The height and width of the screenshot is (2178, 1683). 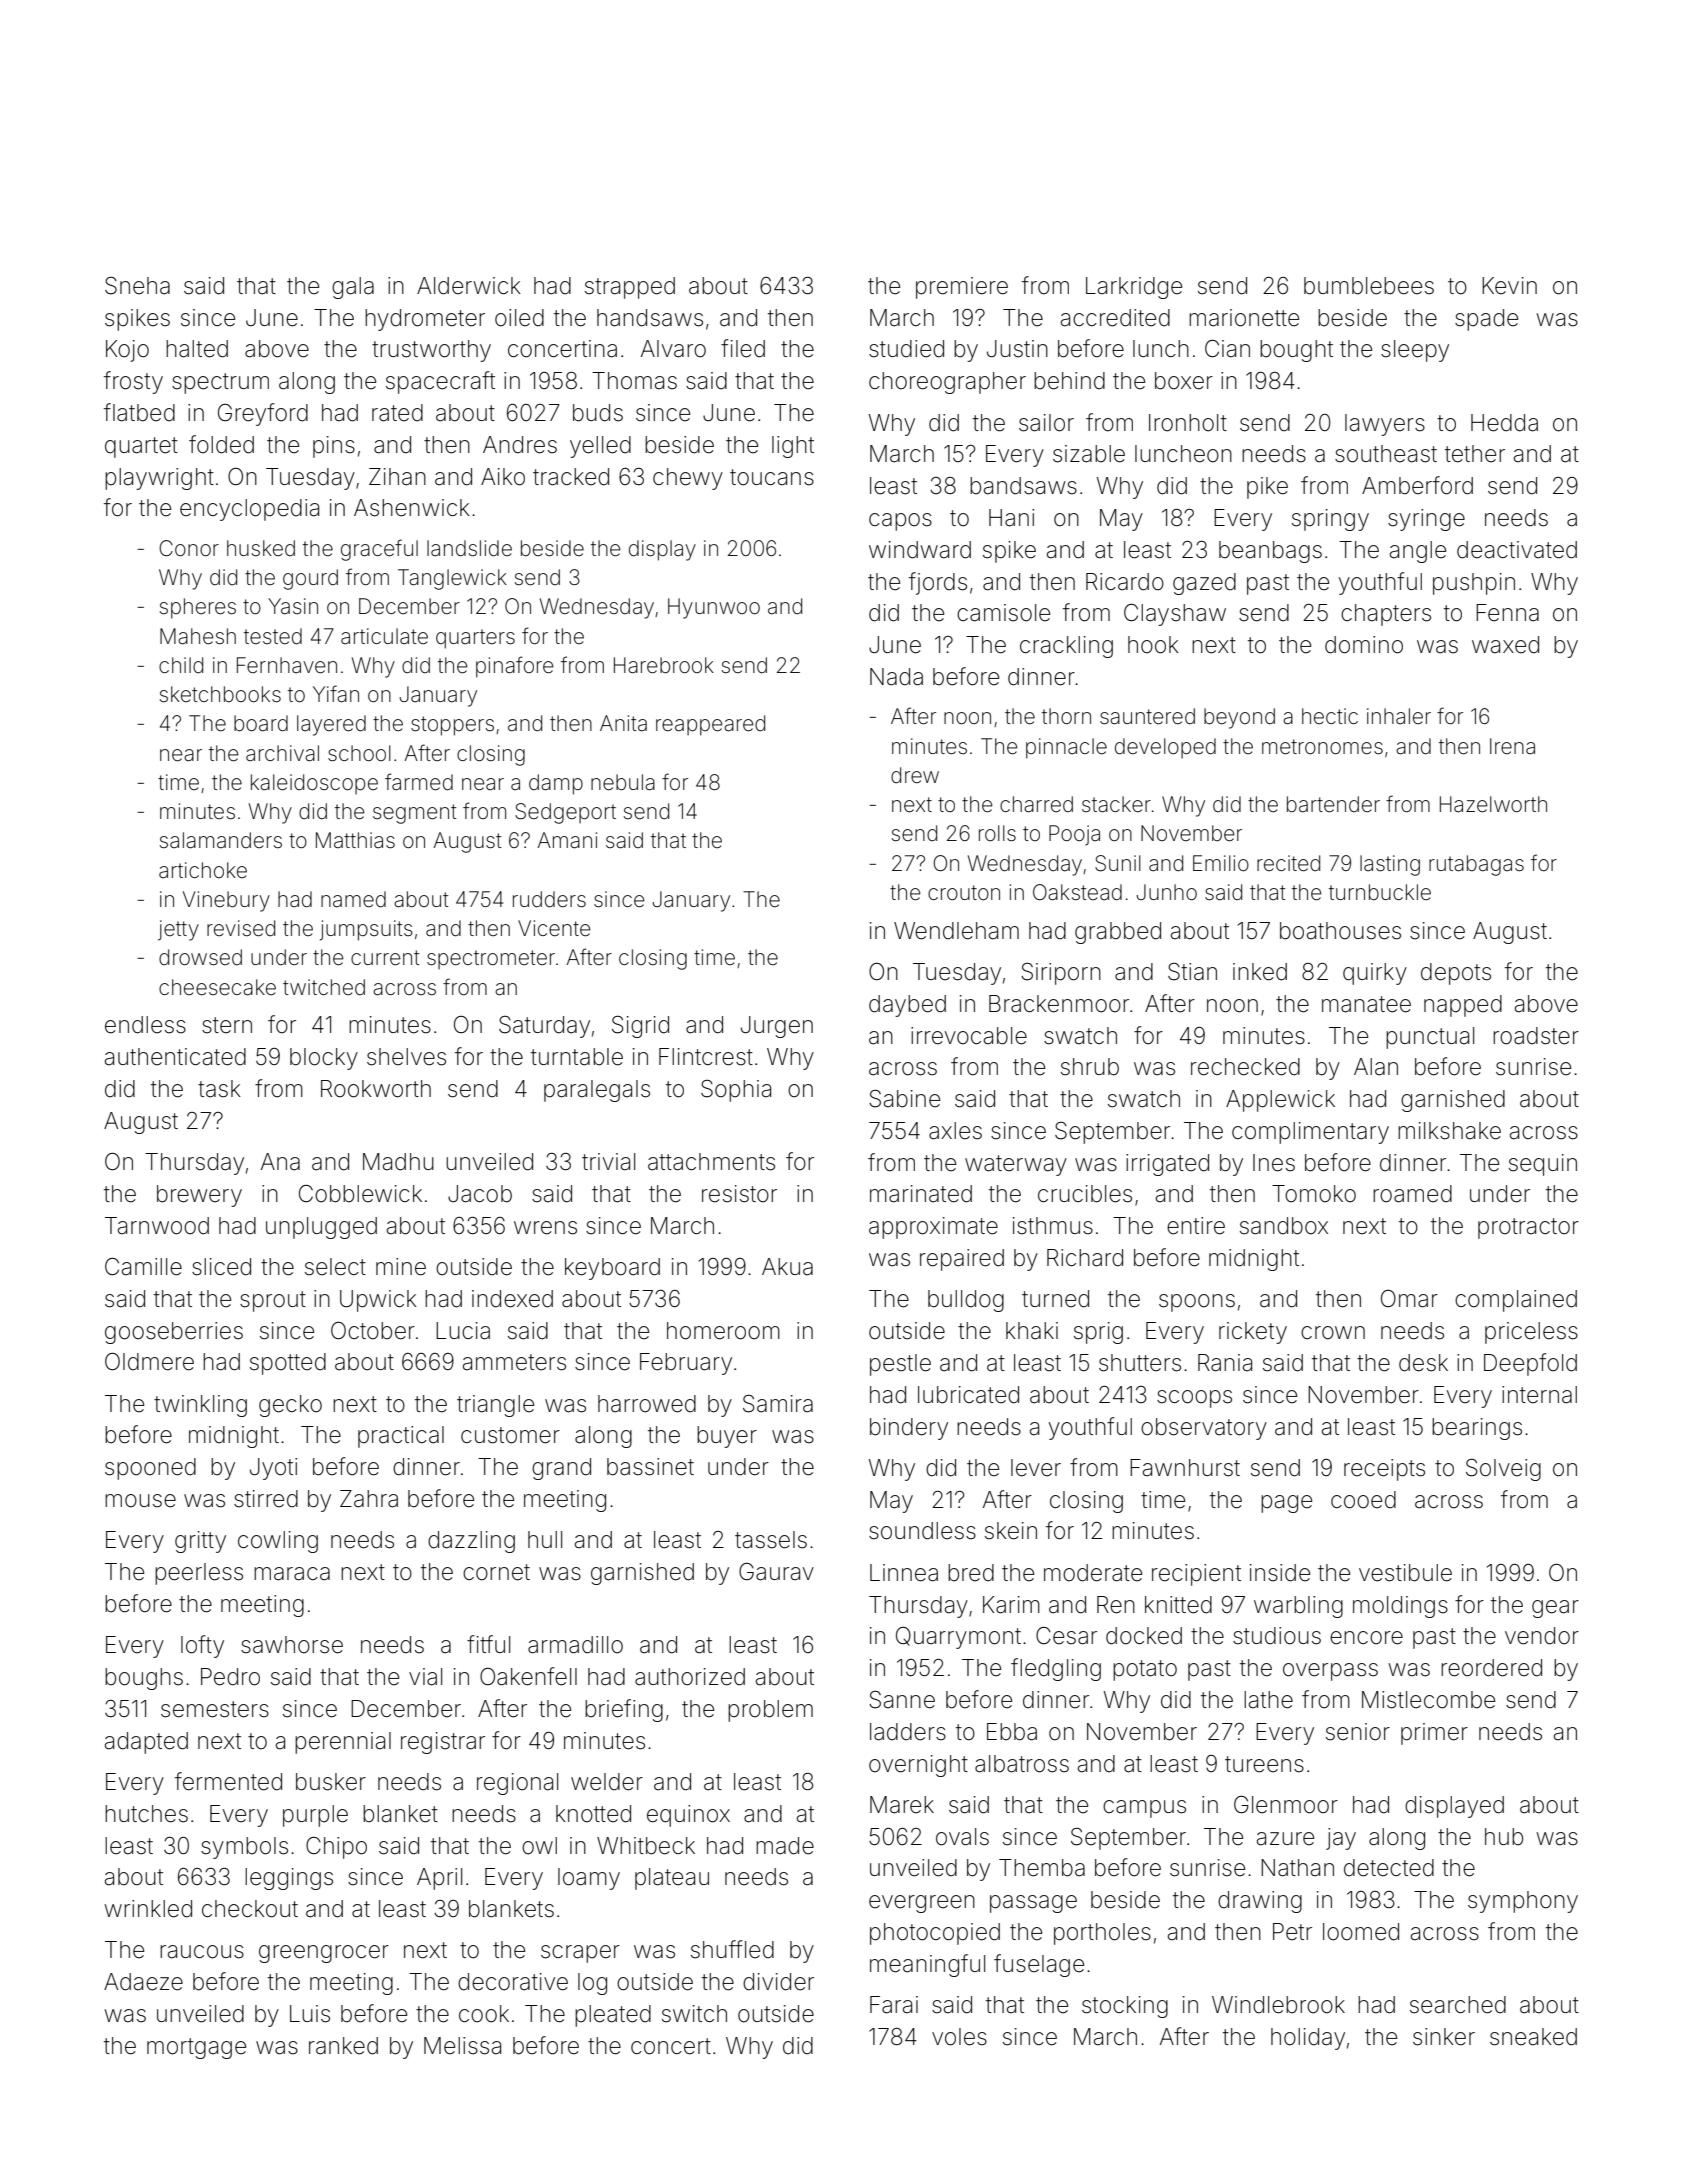 I want to click on Hedda, so click(x=1504, y=423).
